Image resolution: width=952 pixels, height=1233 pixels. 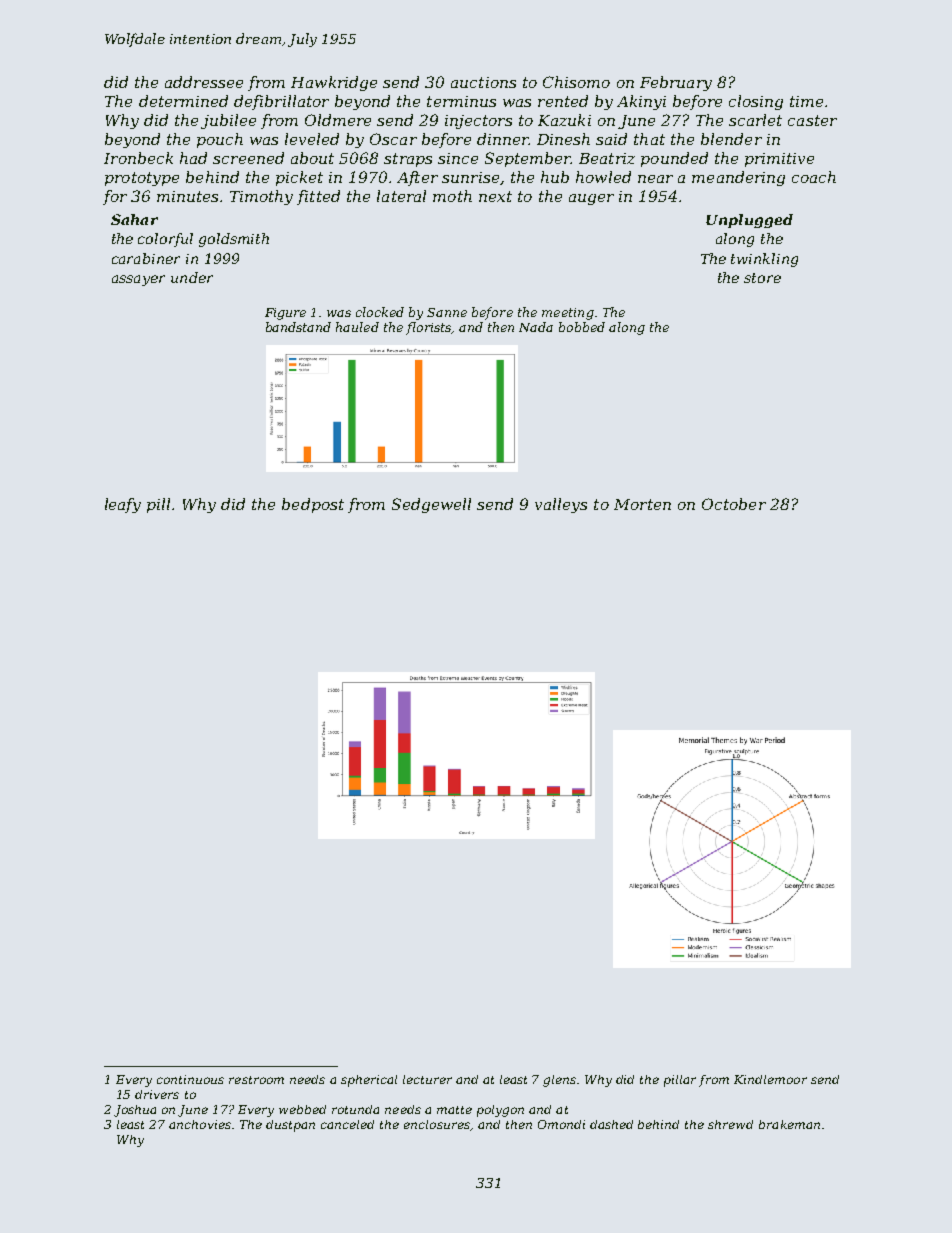 I want to click on Chisomo, so click(x=576, y=82).
